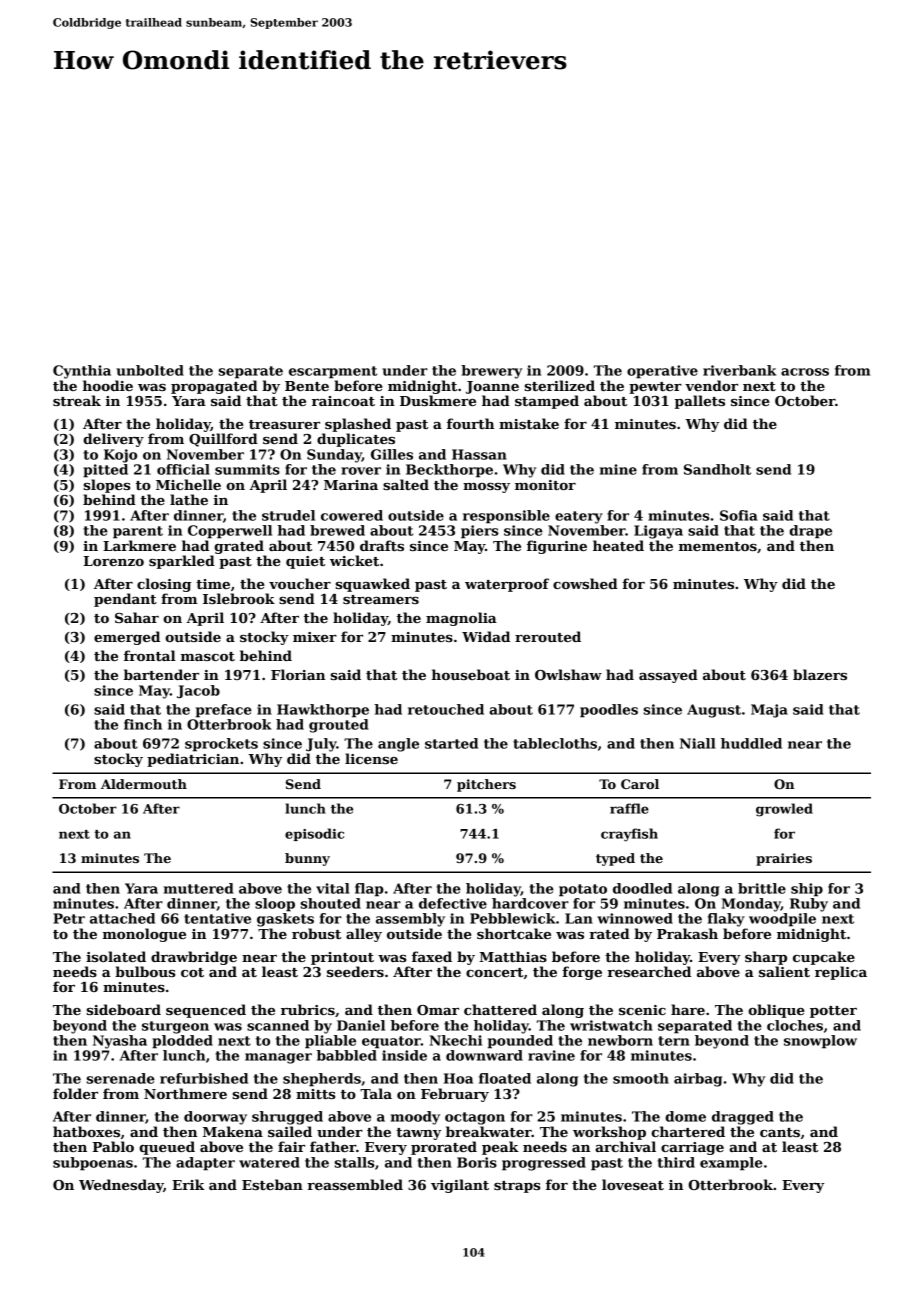 The height and width of the page is (1308, 924). I want to click on pitchers, so click(486, 785).
